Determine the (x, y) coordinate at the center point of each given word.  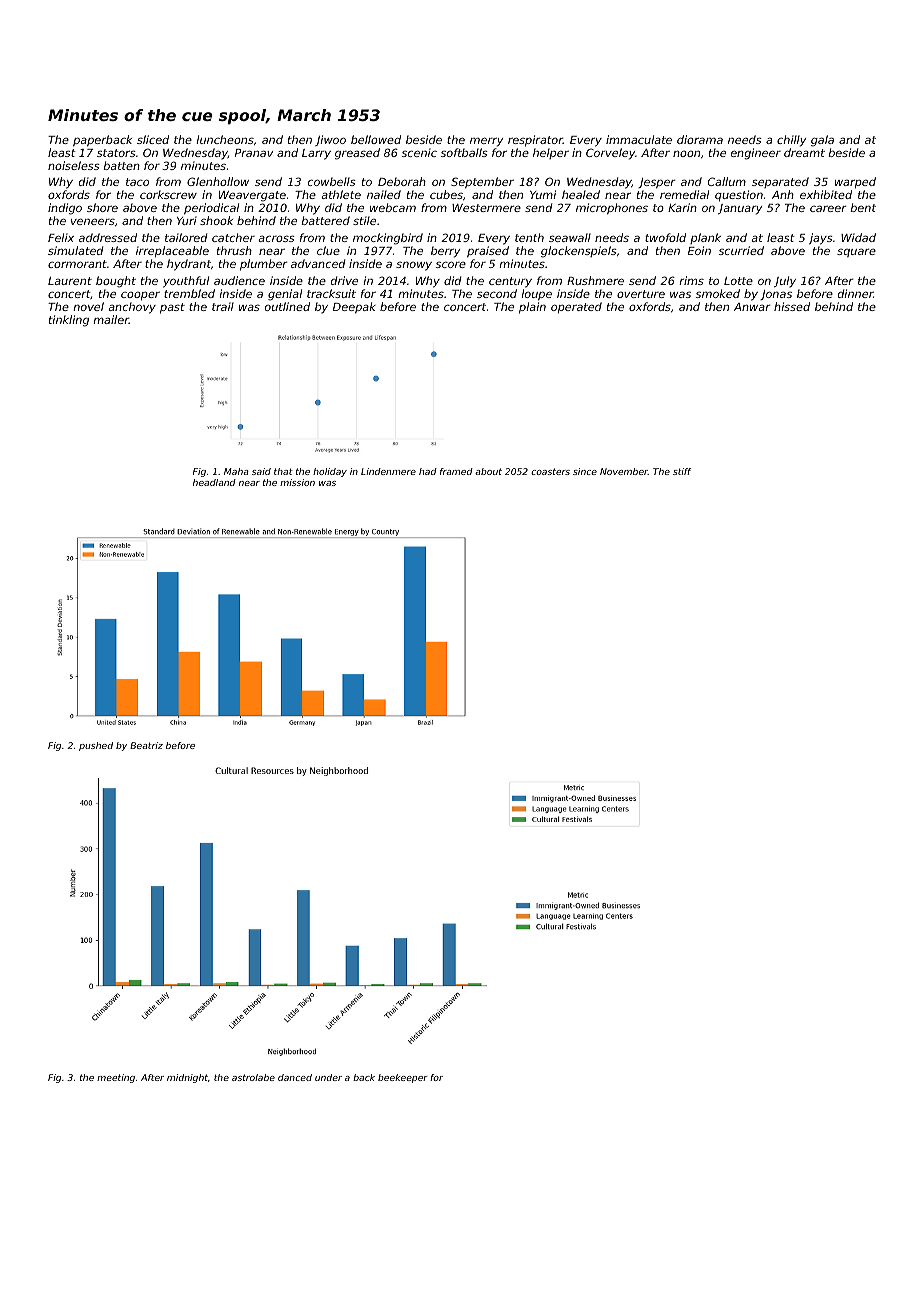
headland (214, 482)
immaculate (639, 139)
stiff (682, 471)
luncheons (225, 139)
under (328, 1077)
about (488, 471)
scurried (741, 250)
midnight (187, 1078)
